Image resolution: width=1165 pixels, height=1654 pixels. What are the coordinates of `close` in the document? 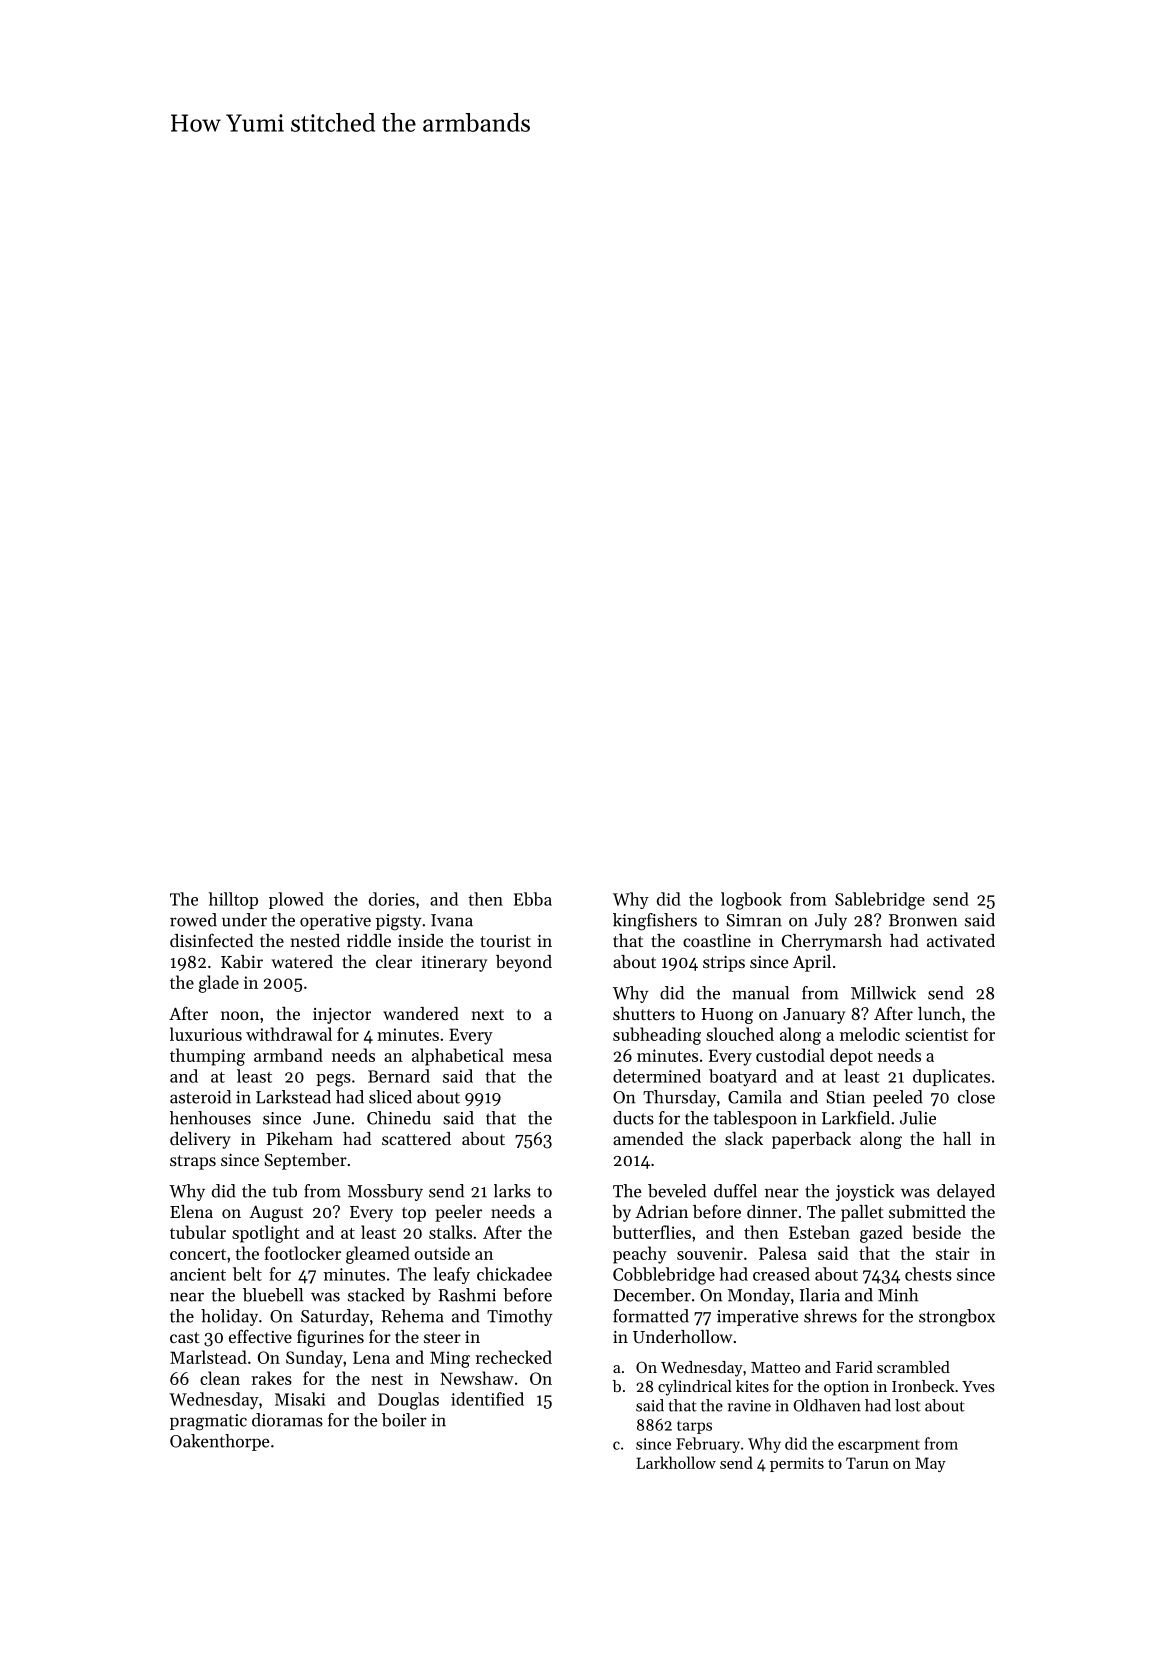 It's located at (976, 1097).
